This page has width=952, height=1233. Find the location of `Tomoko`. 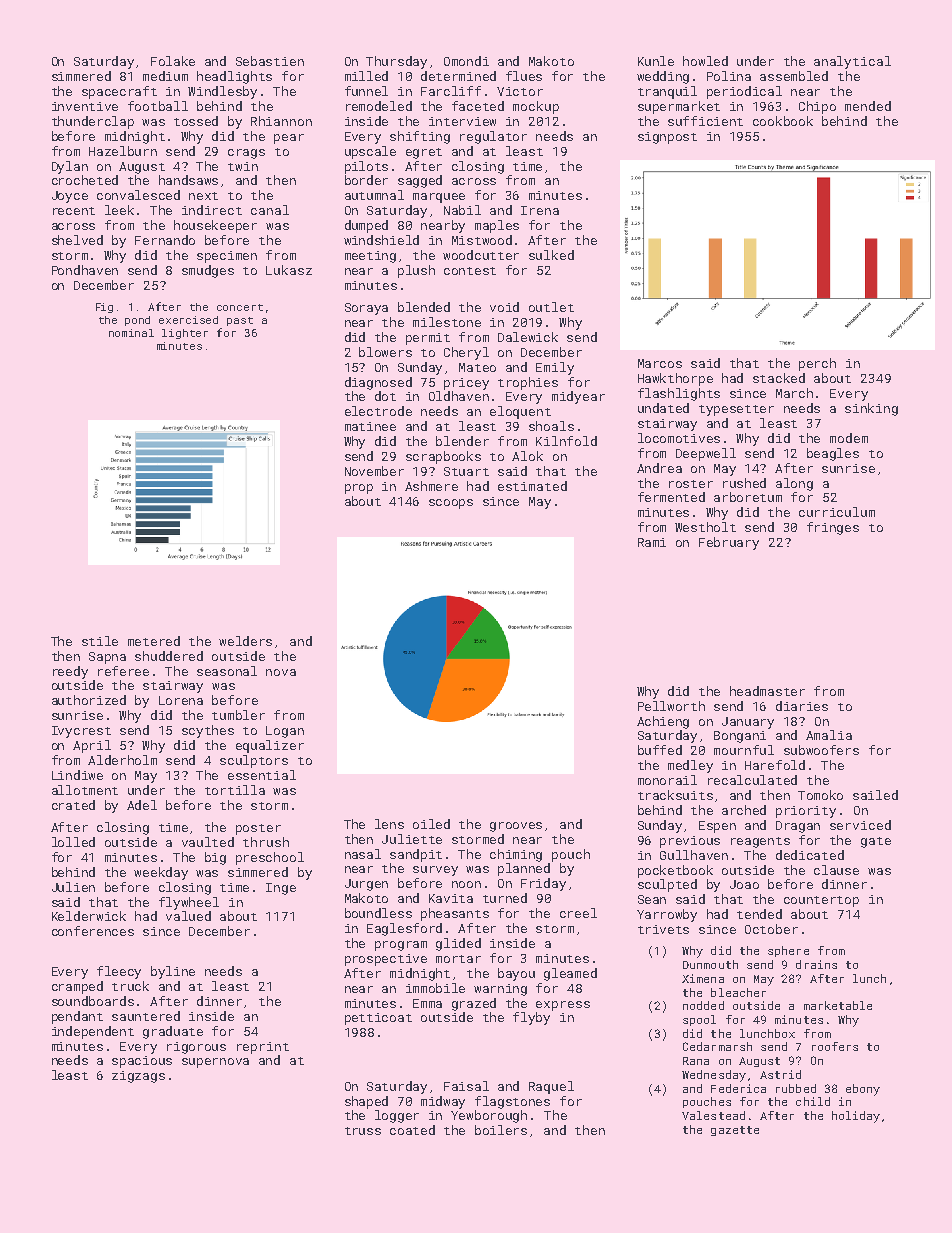

Tomoko is located at coordinates (820, 795).
